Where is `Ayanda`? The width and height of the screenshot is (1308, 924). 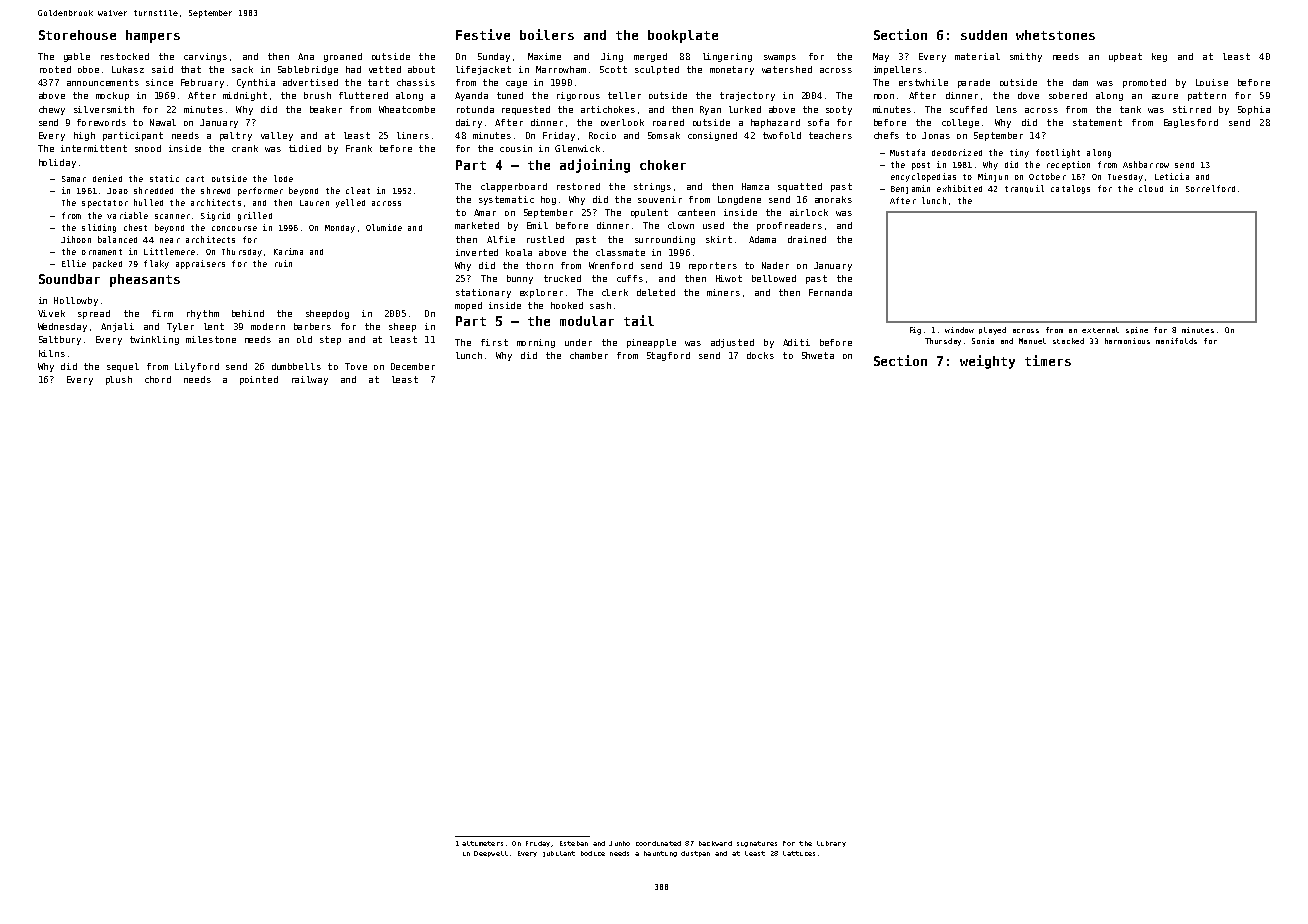 Ayanda is located at coordinates (471, 96).
